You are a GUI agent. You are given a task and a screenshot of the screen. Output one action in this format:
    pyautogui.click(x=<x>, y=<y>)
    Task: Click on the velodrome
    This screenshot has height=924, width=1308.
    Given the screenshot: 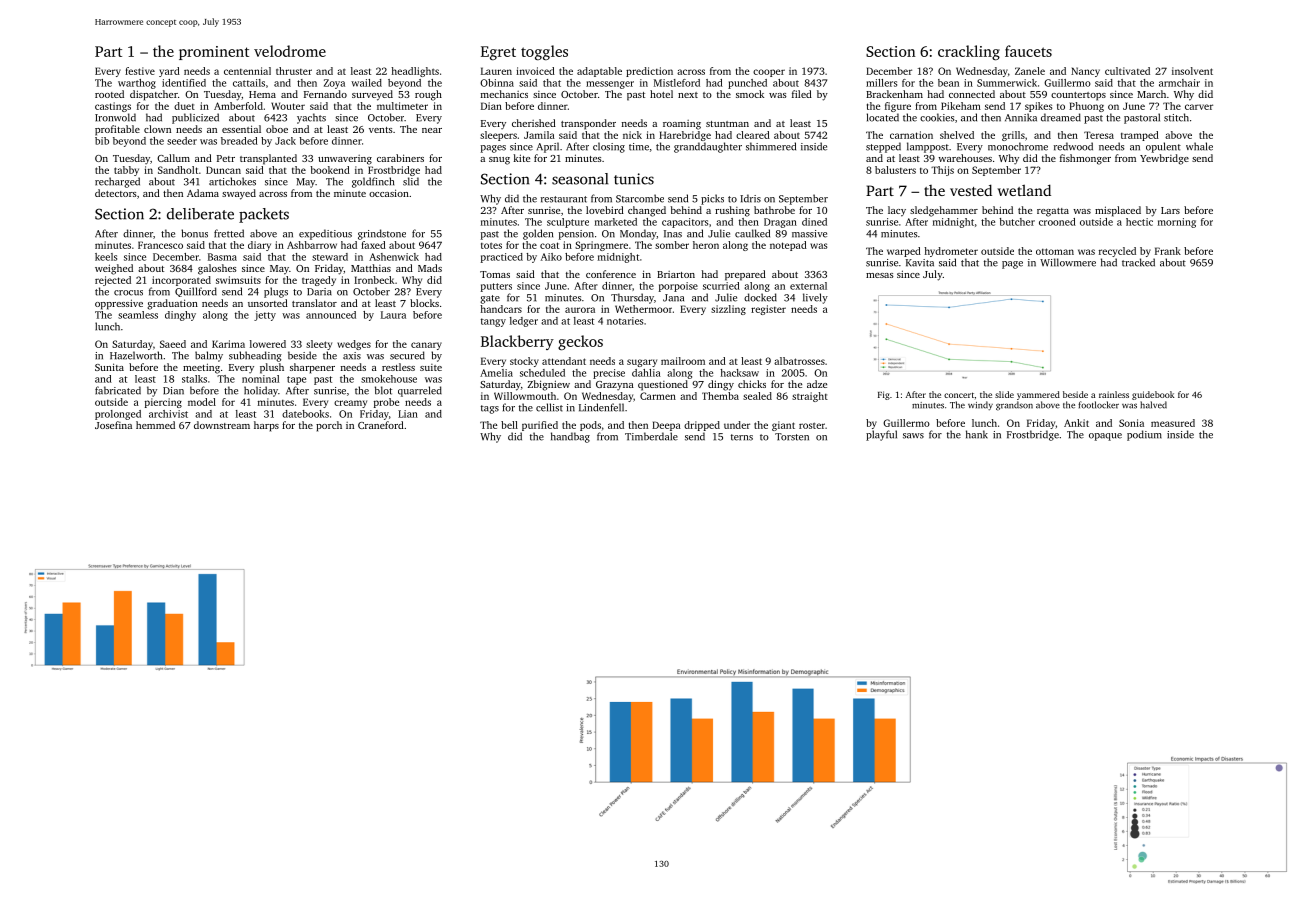 What is the action you would take?
    pyautogui.click(x=290, y=51)
